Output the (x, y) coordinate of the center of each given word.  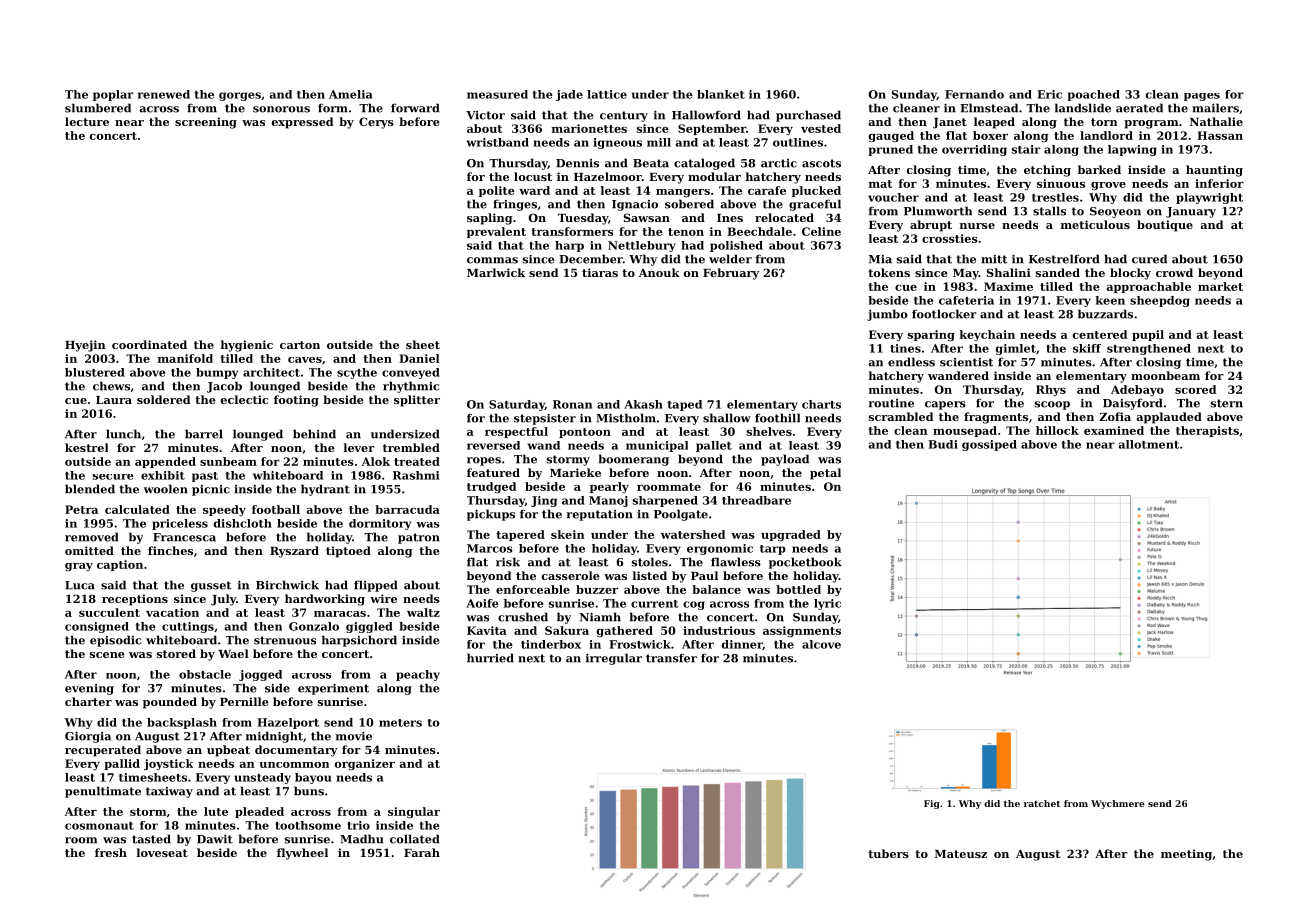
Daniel (419, 358)
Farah (422, 852)
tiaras (600, 272)
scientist (966, 362)
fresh (111, 852)
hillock (1057, 430)
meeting (1186, 855)
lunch (123, 434)
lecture (87, 121)
